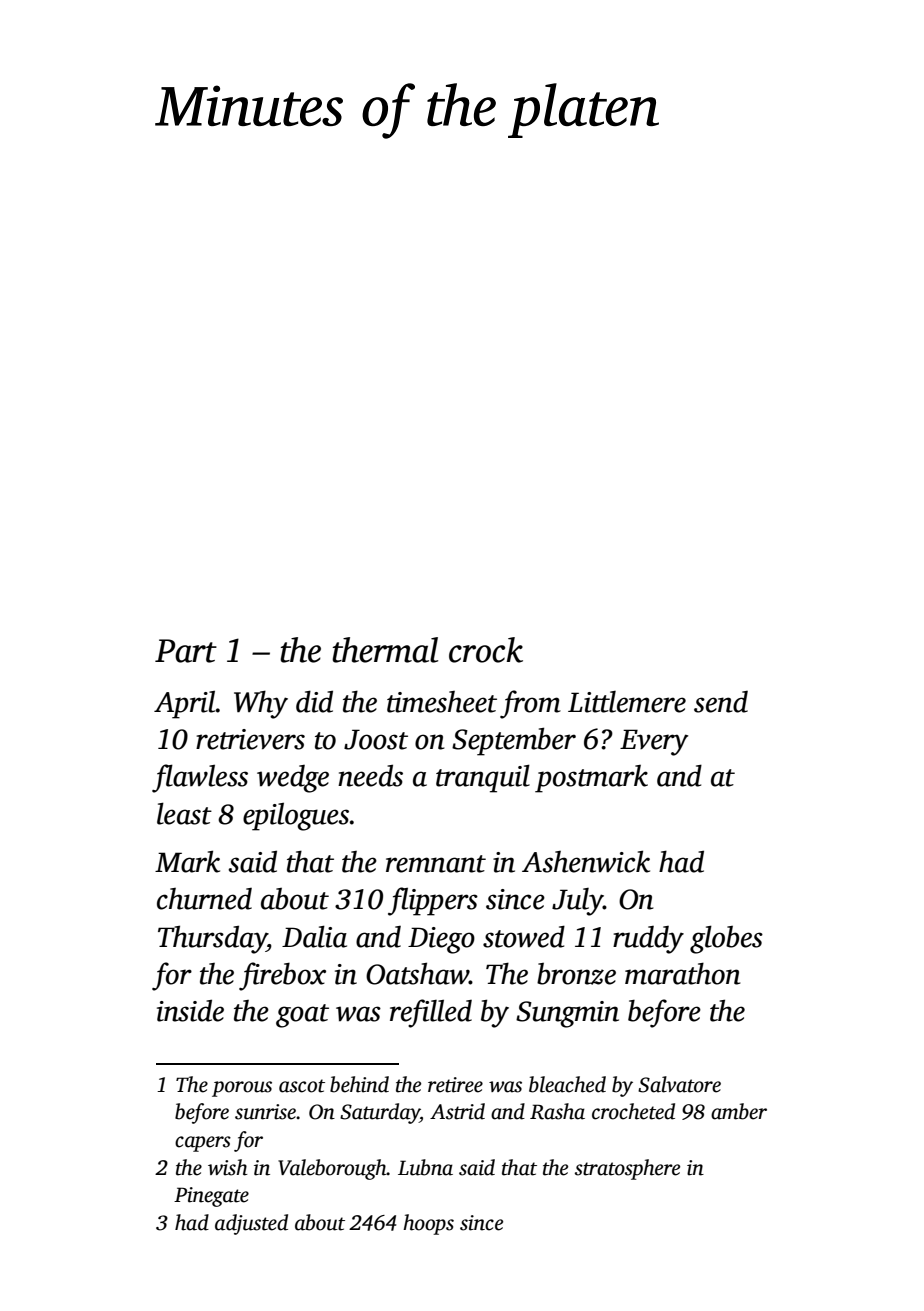 The width and height of the page is (924, 1311). Describe the element at coordinates (455, 1085) in the page. I see `retiree` at that location.
